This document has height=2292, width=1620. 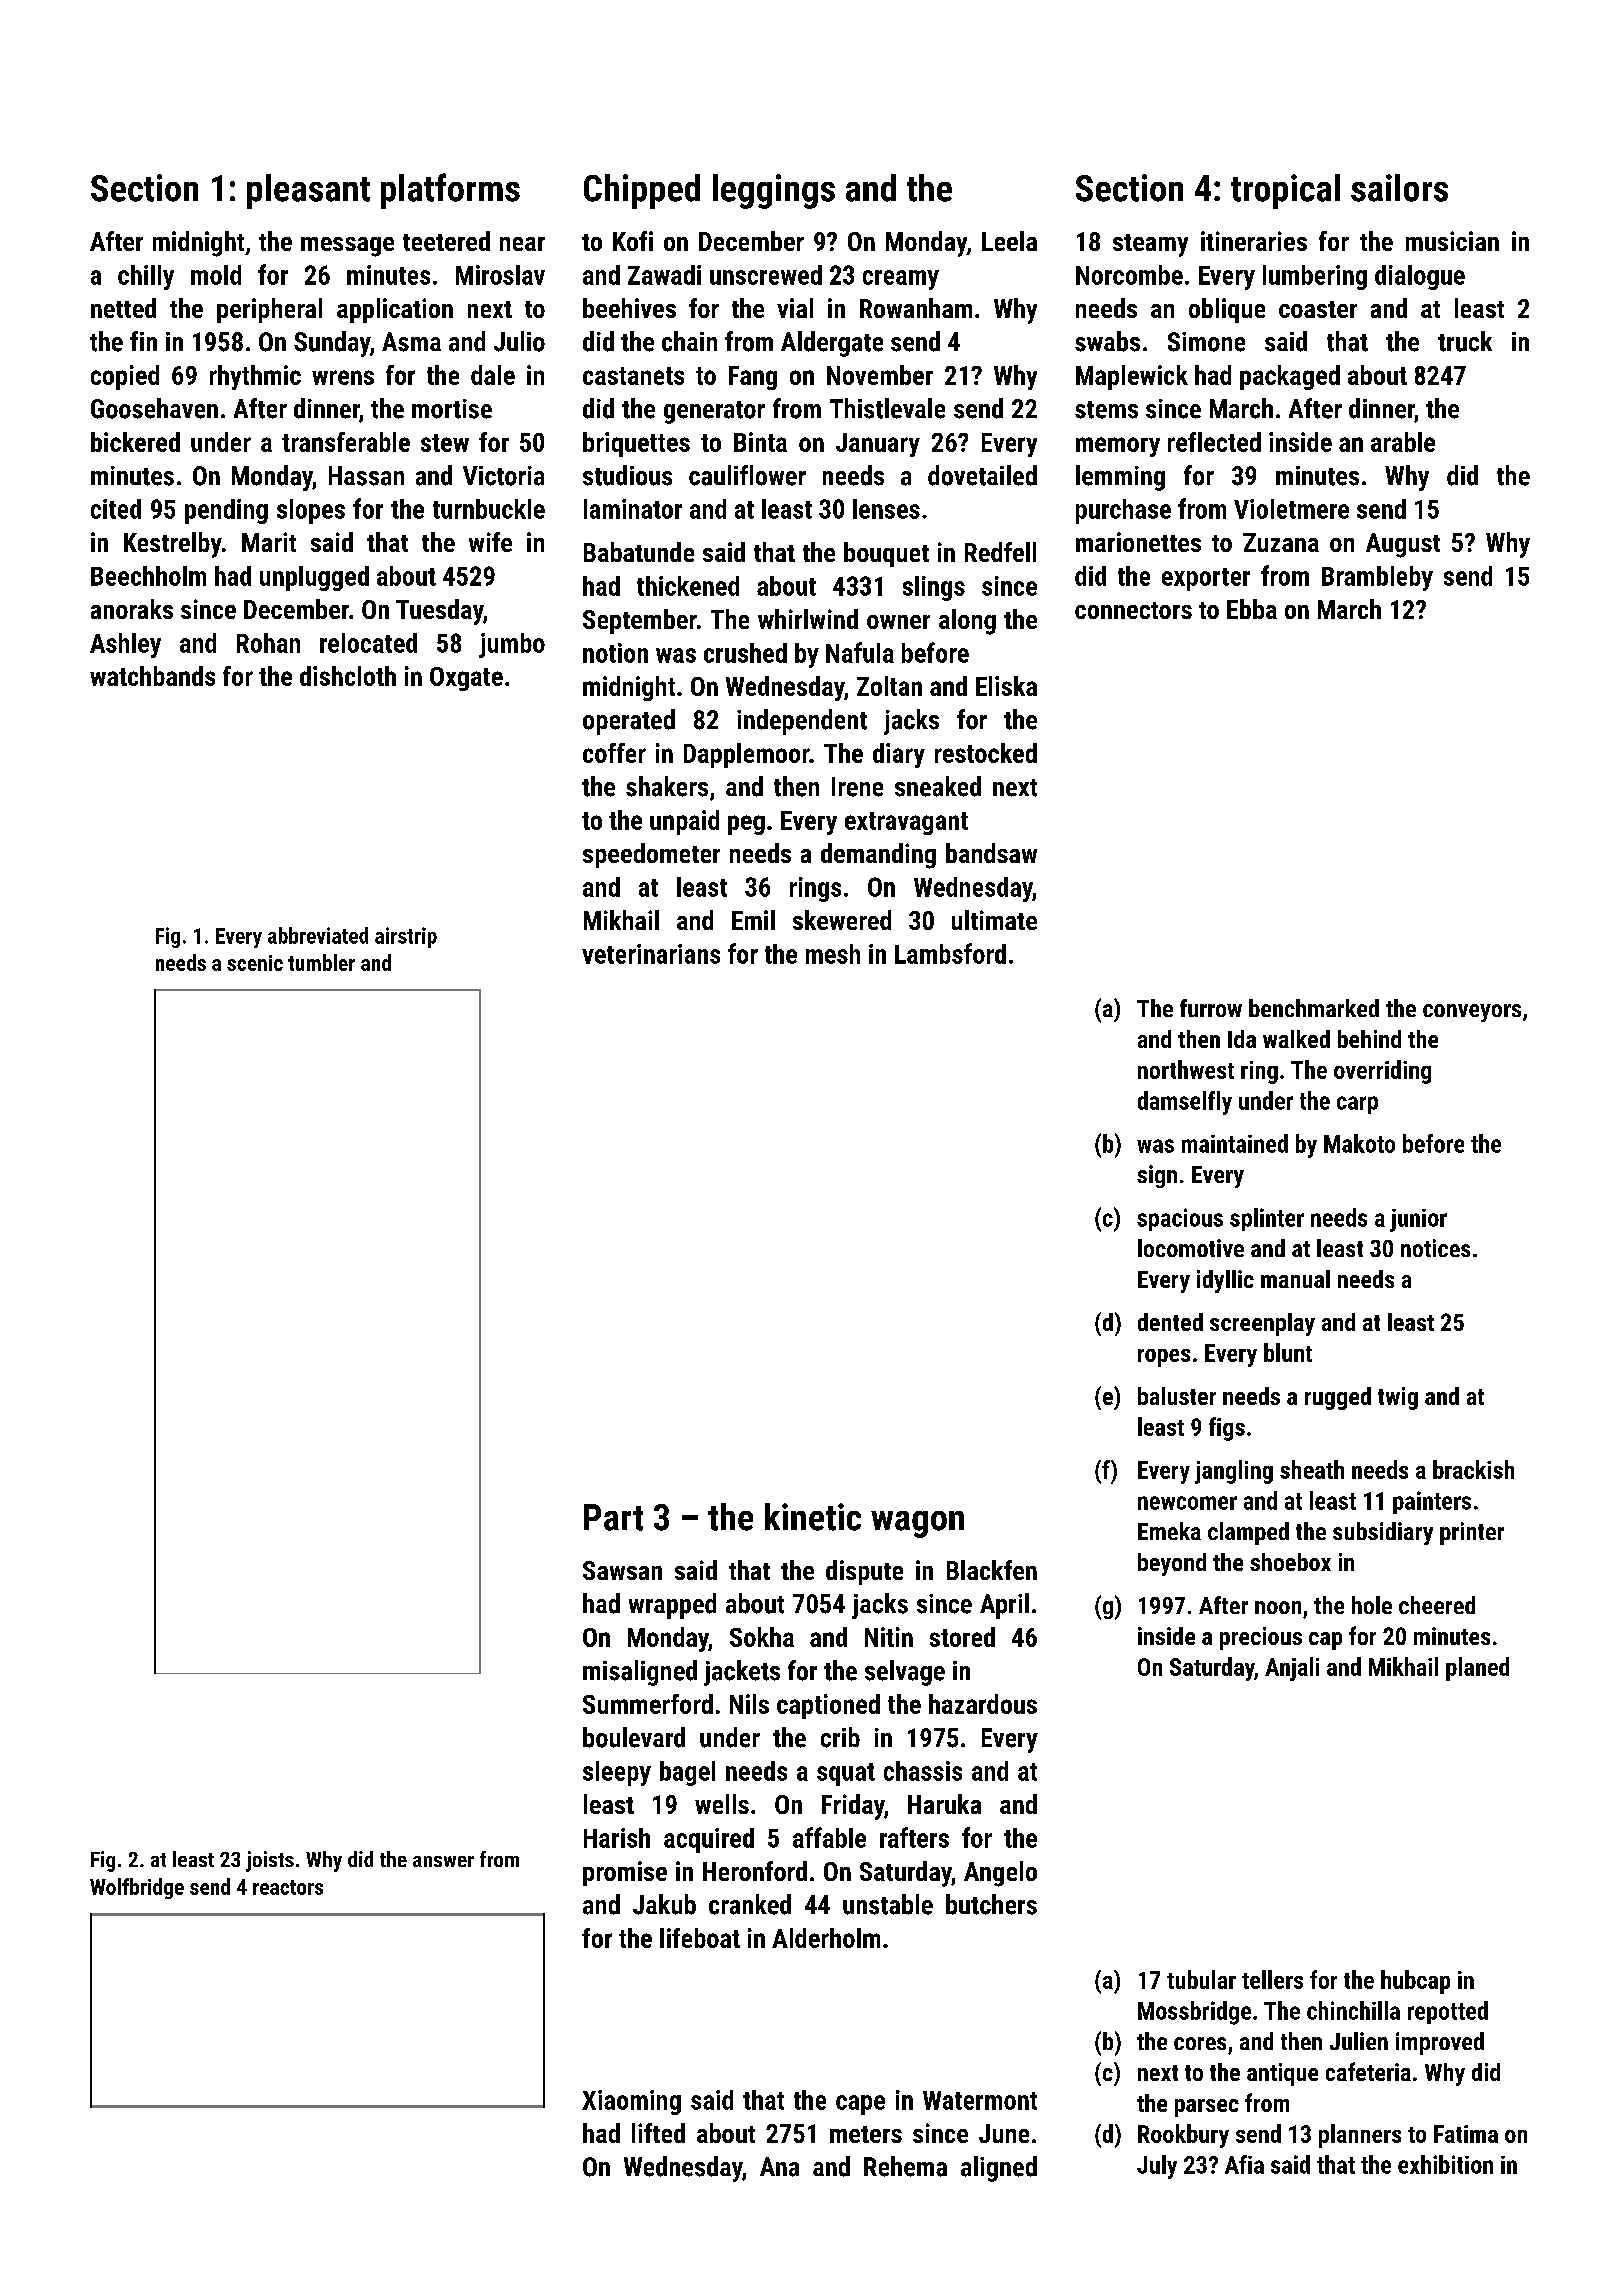 What do you see at coordinates (1006, 686) in the document?
I see `Eliska` at bounding box center [1006, 686].
